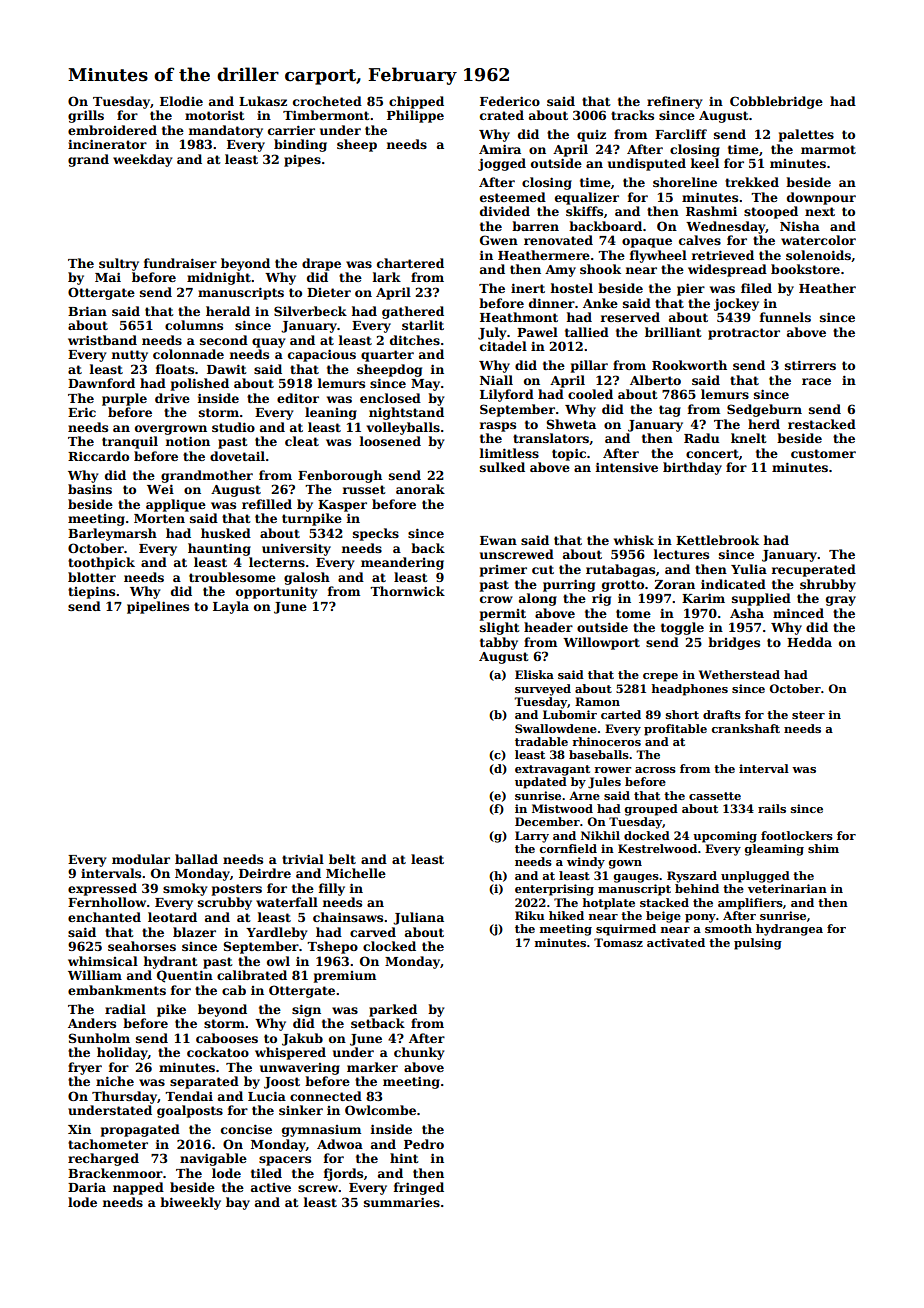  What do you see at coordinates (532, 837) in the image?
I see `Larry` at bounding box center [532, 837].
